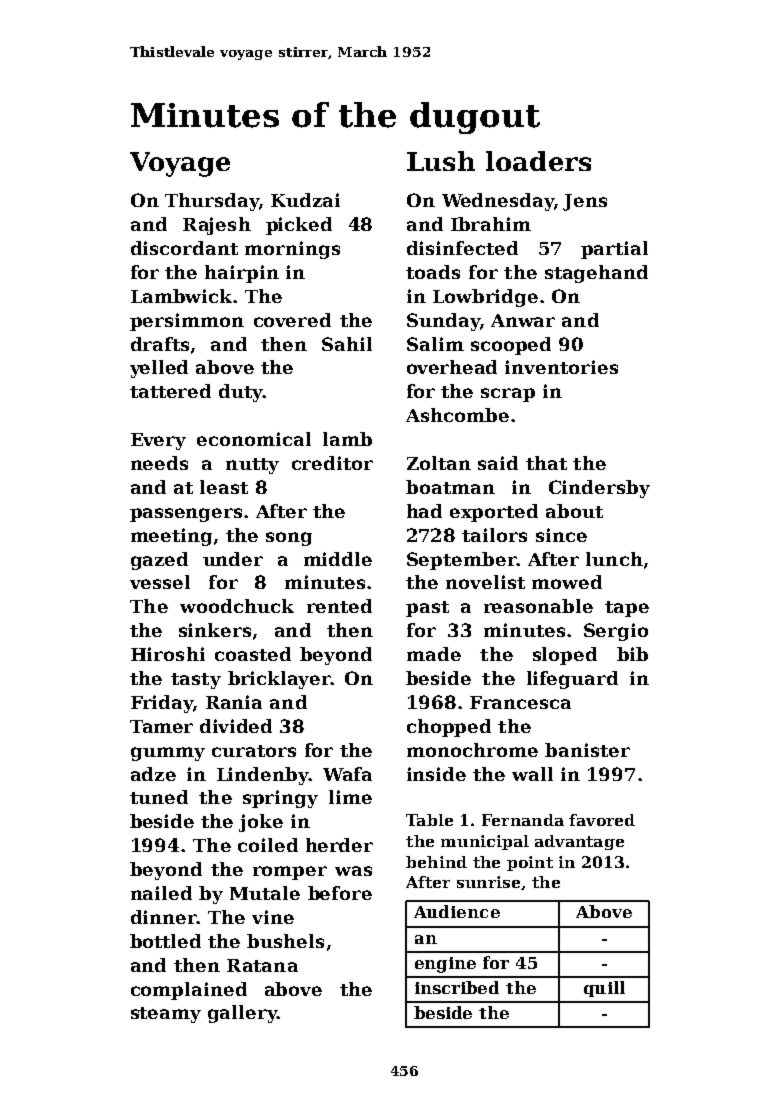  What do you see at coordinates (433, 272) in the document?
I see `toads` at bounding box center [433, 272].
